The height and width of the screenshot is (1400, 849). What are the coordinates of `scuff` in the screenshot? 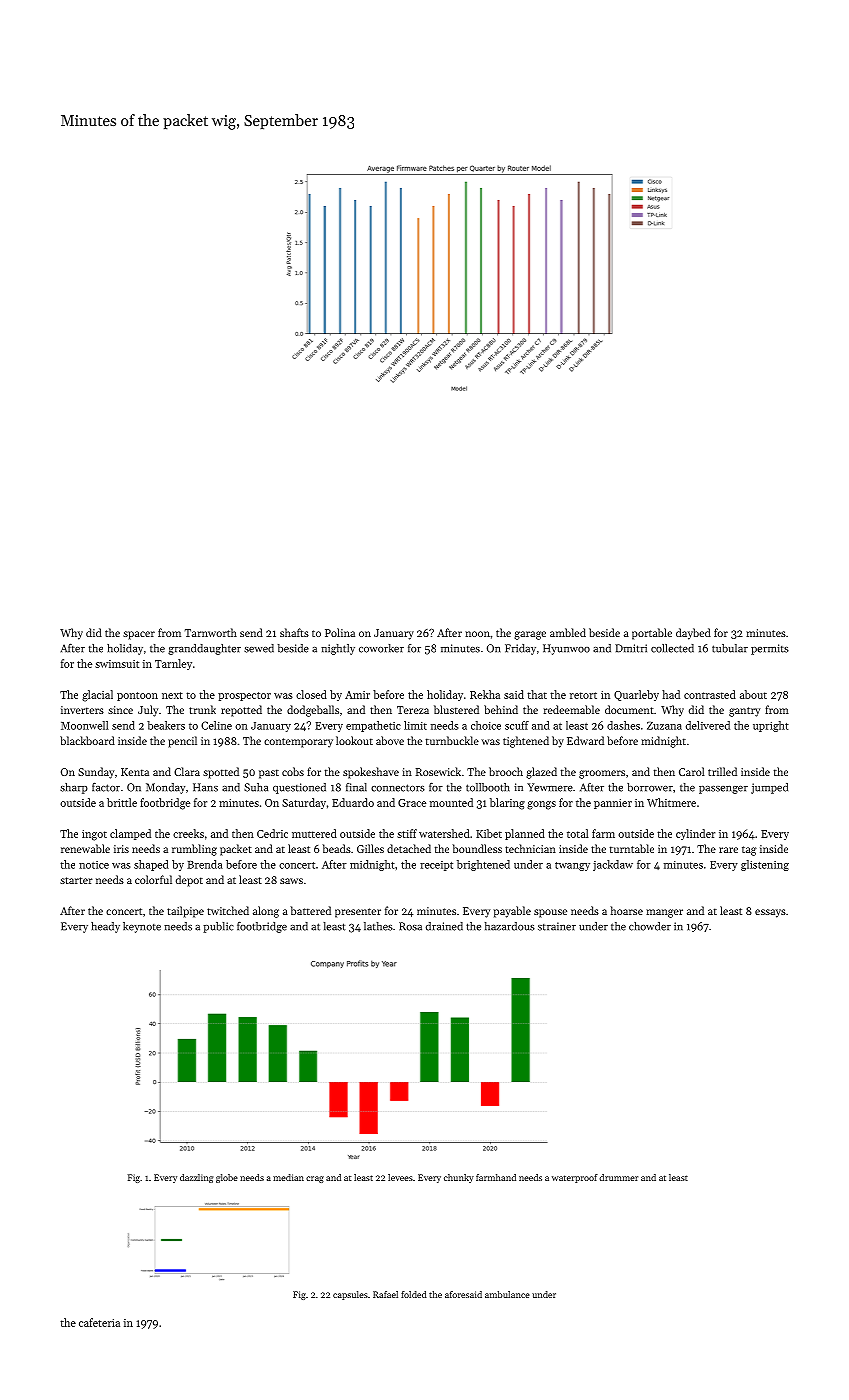 It's located at (517, 725).
